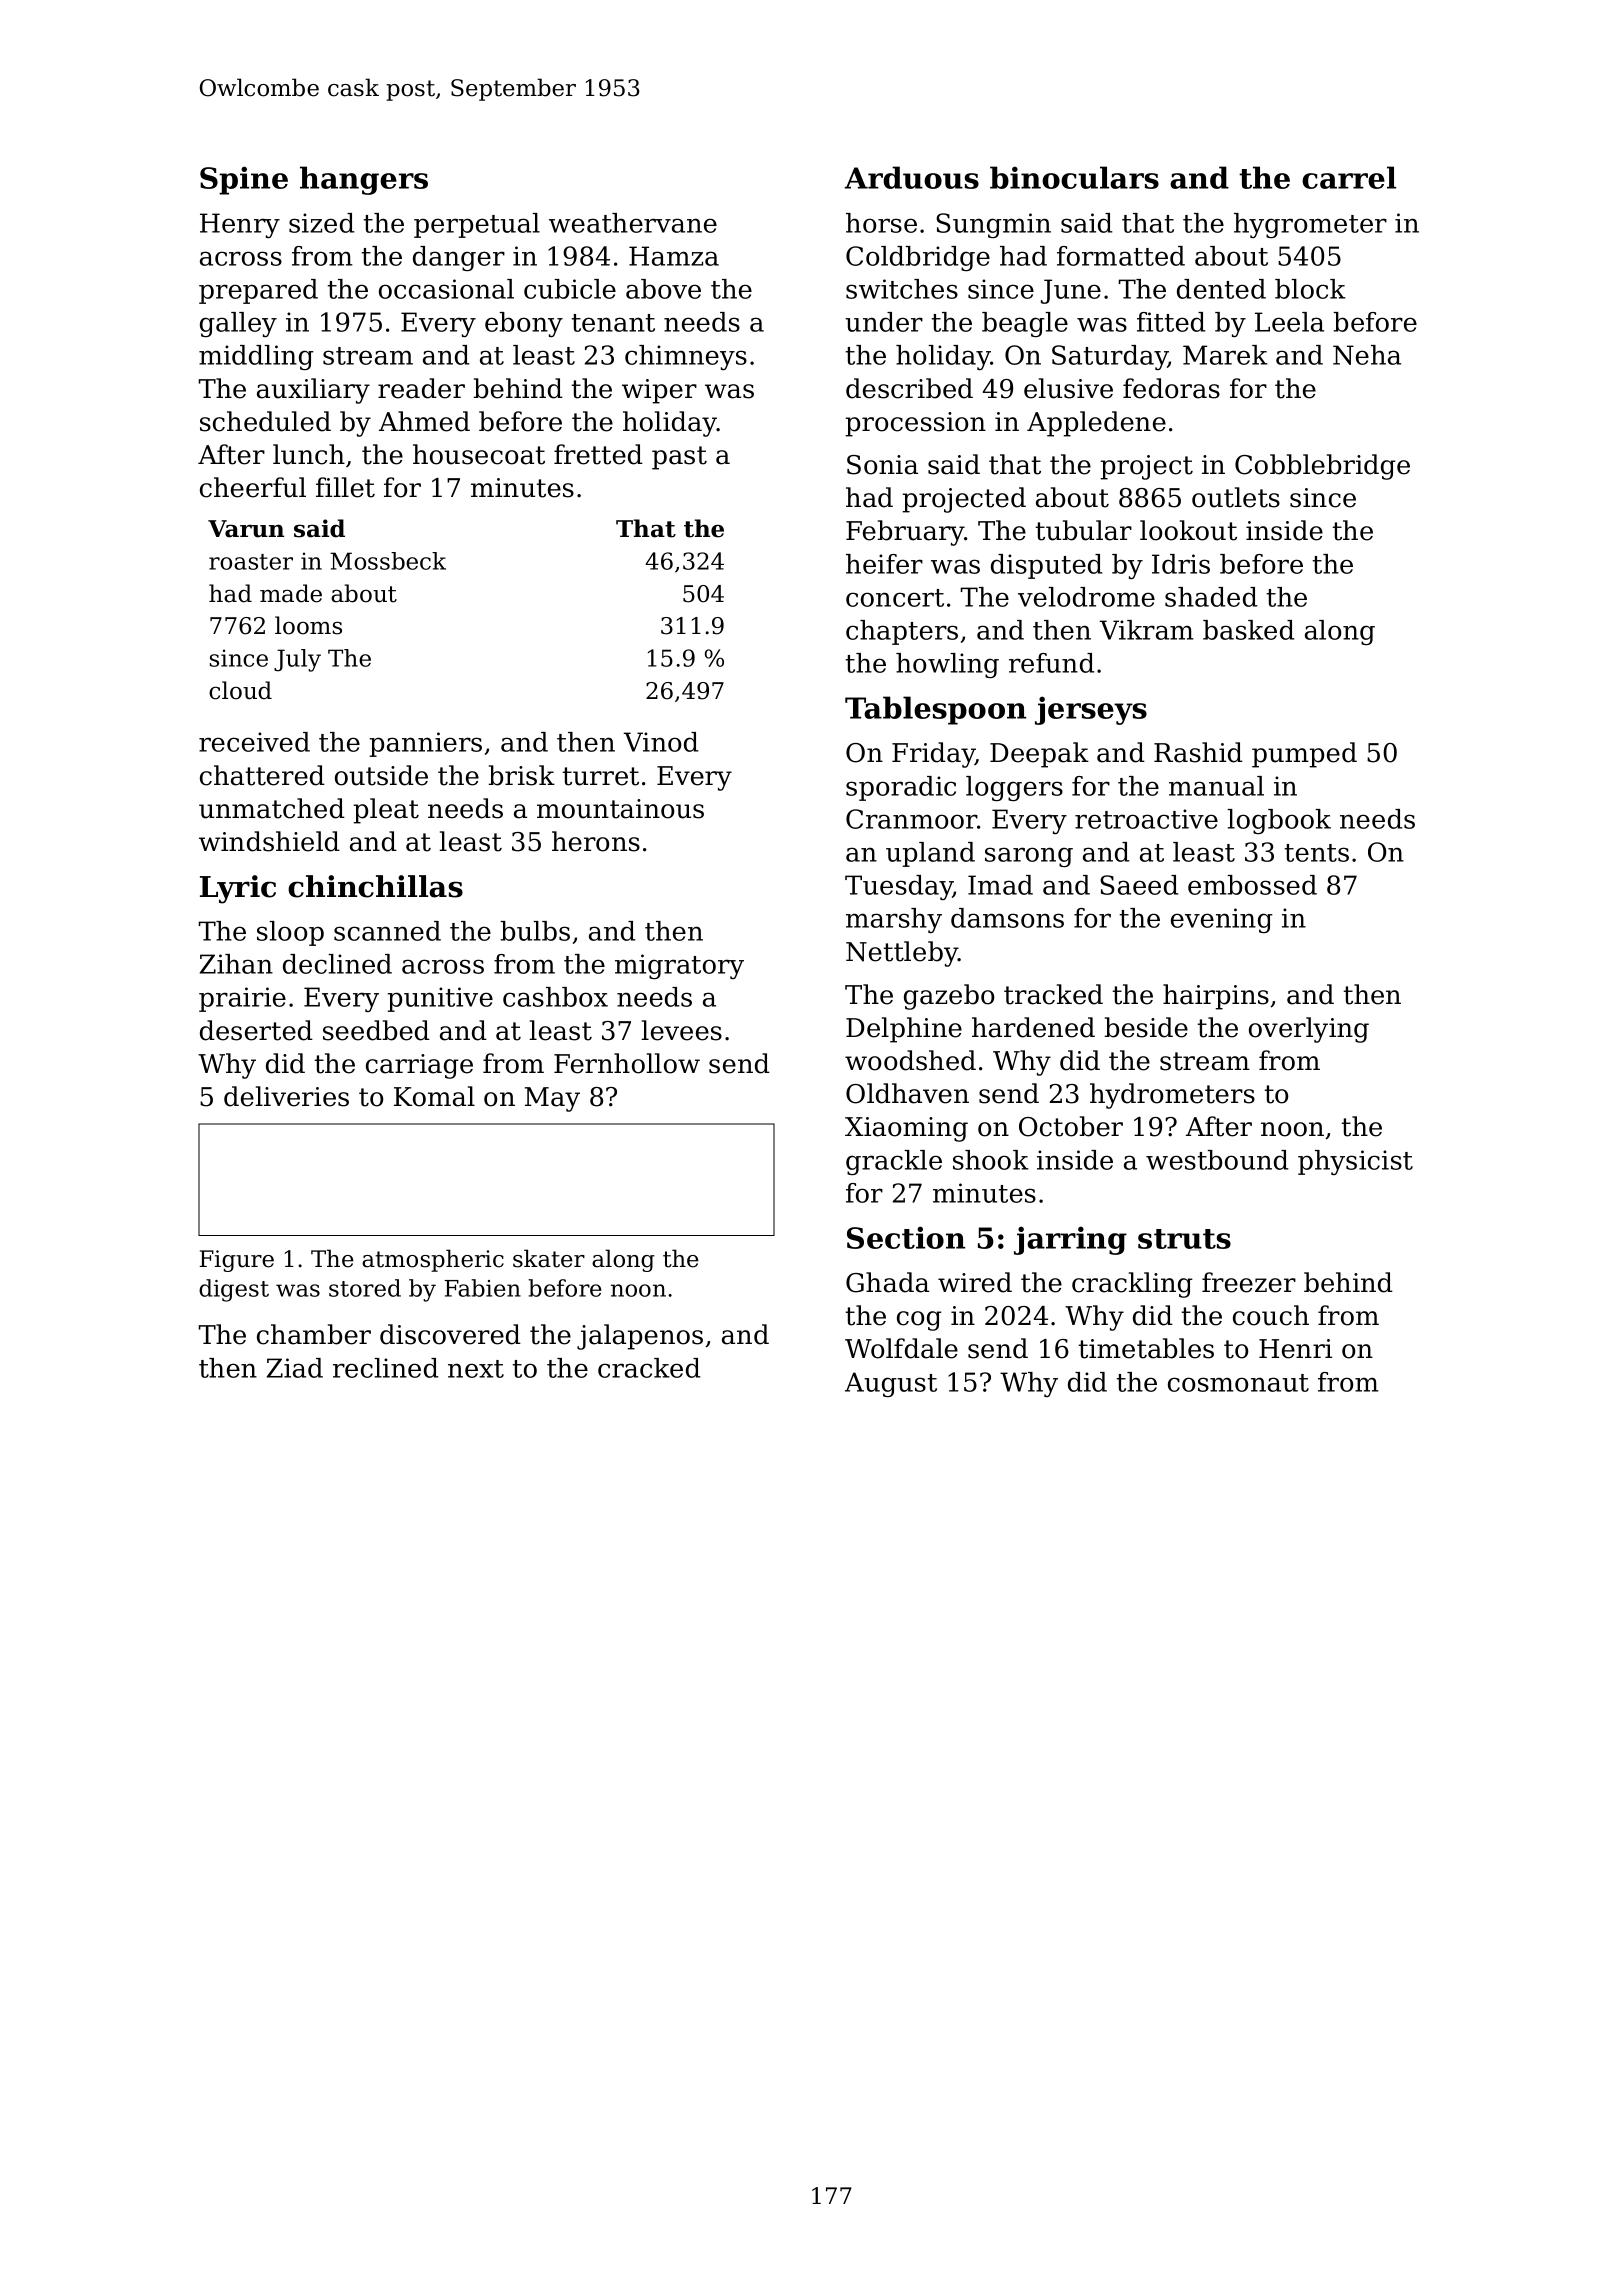 The width and height of the image is (1620, 2292). What do you see at coordinates (476, 1369) in the image?
I see `next` at bounding box center [476, 1369].
